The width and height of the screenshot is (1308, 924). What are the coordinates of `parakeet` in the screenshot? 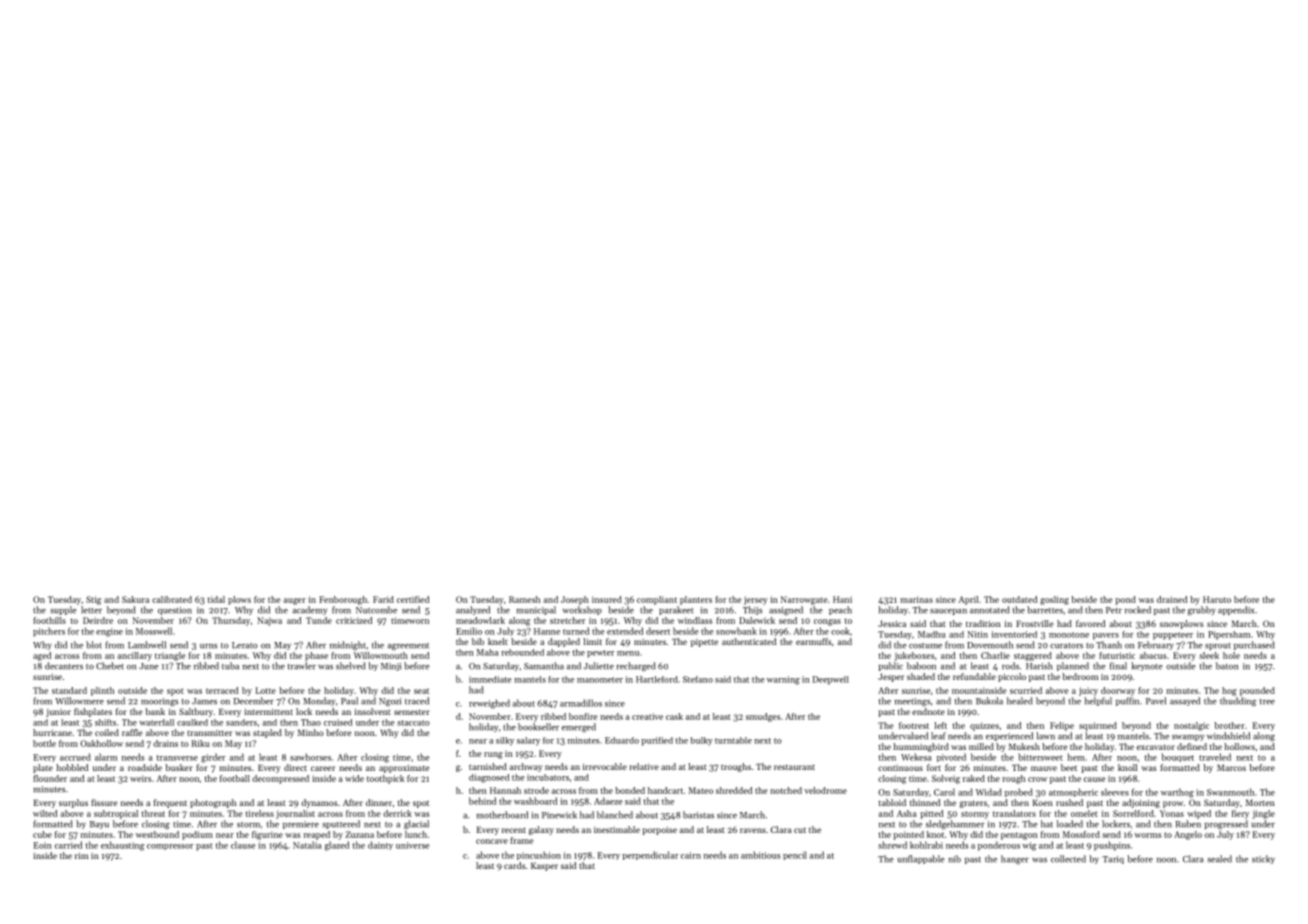 It's located at (676, 610).
